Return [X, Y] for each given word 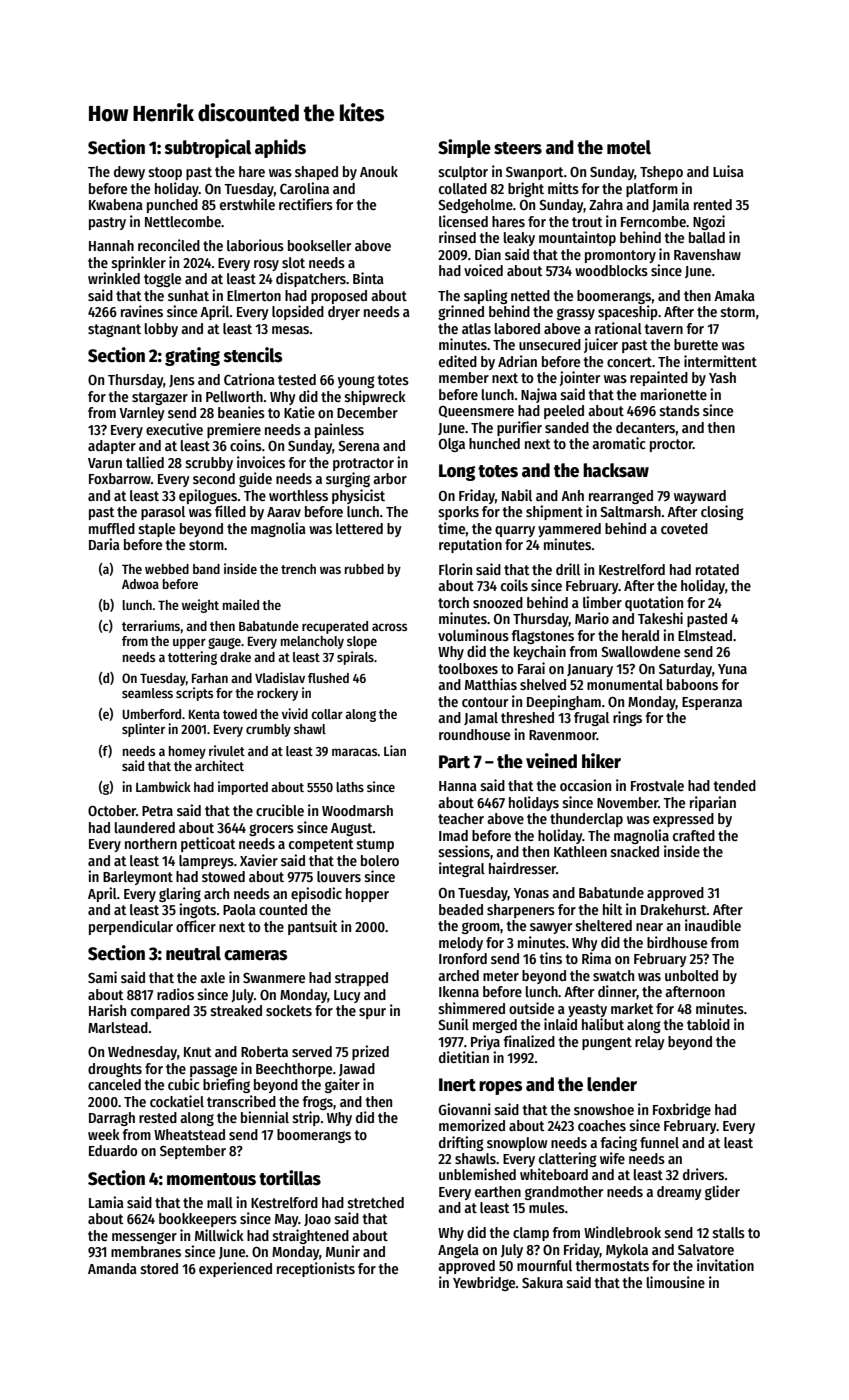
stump [375, 845]
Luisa [728, 171]
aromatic [619, 443]
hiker [601, 761]
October [112, 810]
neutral [193, 953]
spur [372, 1013]
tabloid [708, 1024]
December [367, 412]
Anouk [379, 171]
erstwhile [247, 204]
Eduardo [113, 1150]
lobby [161, 330]
